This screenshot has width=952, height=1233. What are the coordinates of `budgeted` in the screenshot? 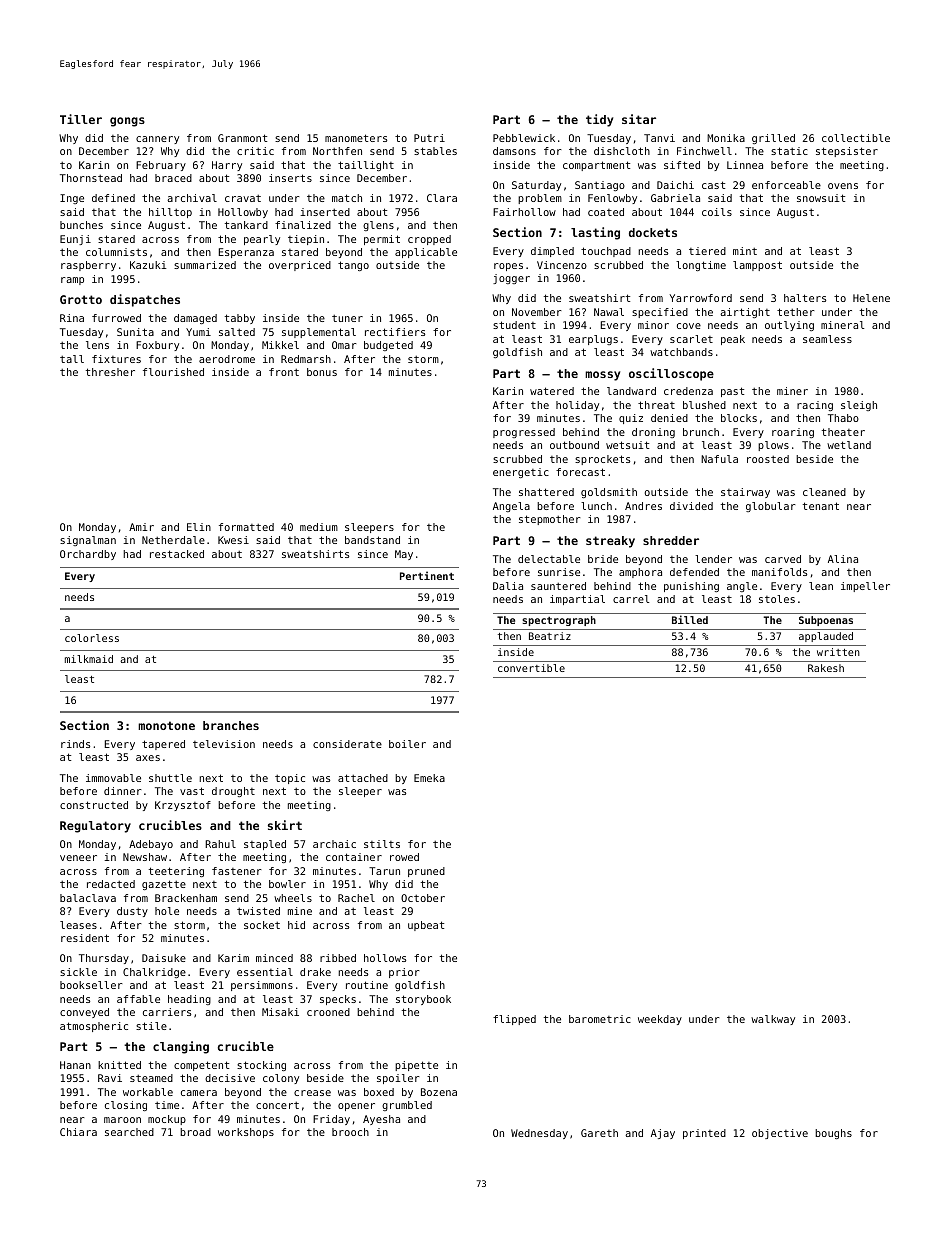 It's located at (388, 346).
